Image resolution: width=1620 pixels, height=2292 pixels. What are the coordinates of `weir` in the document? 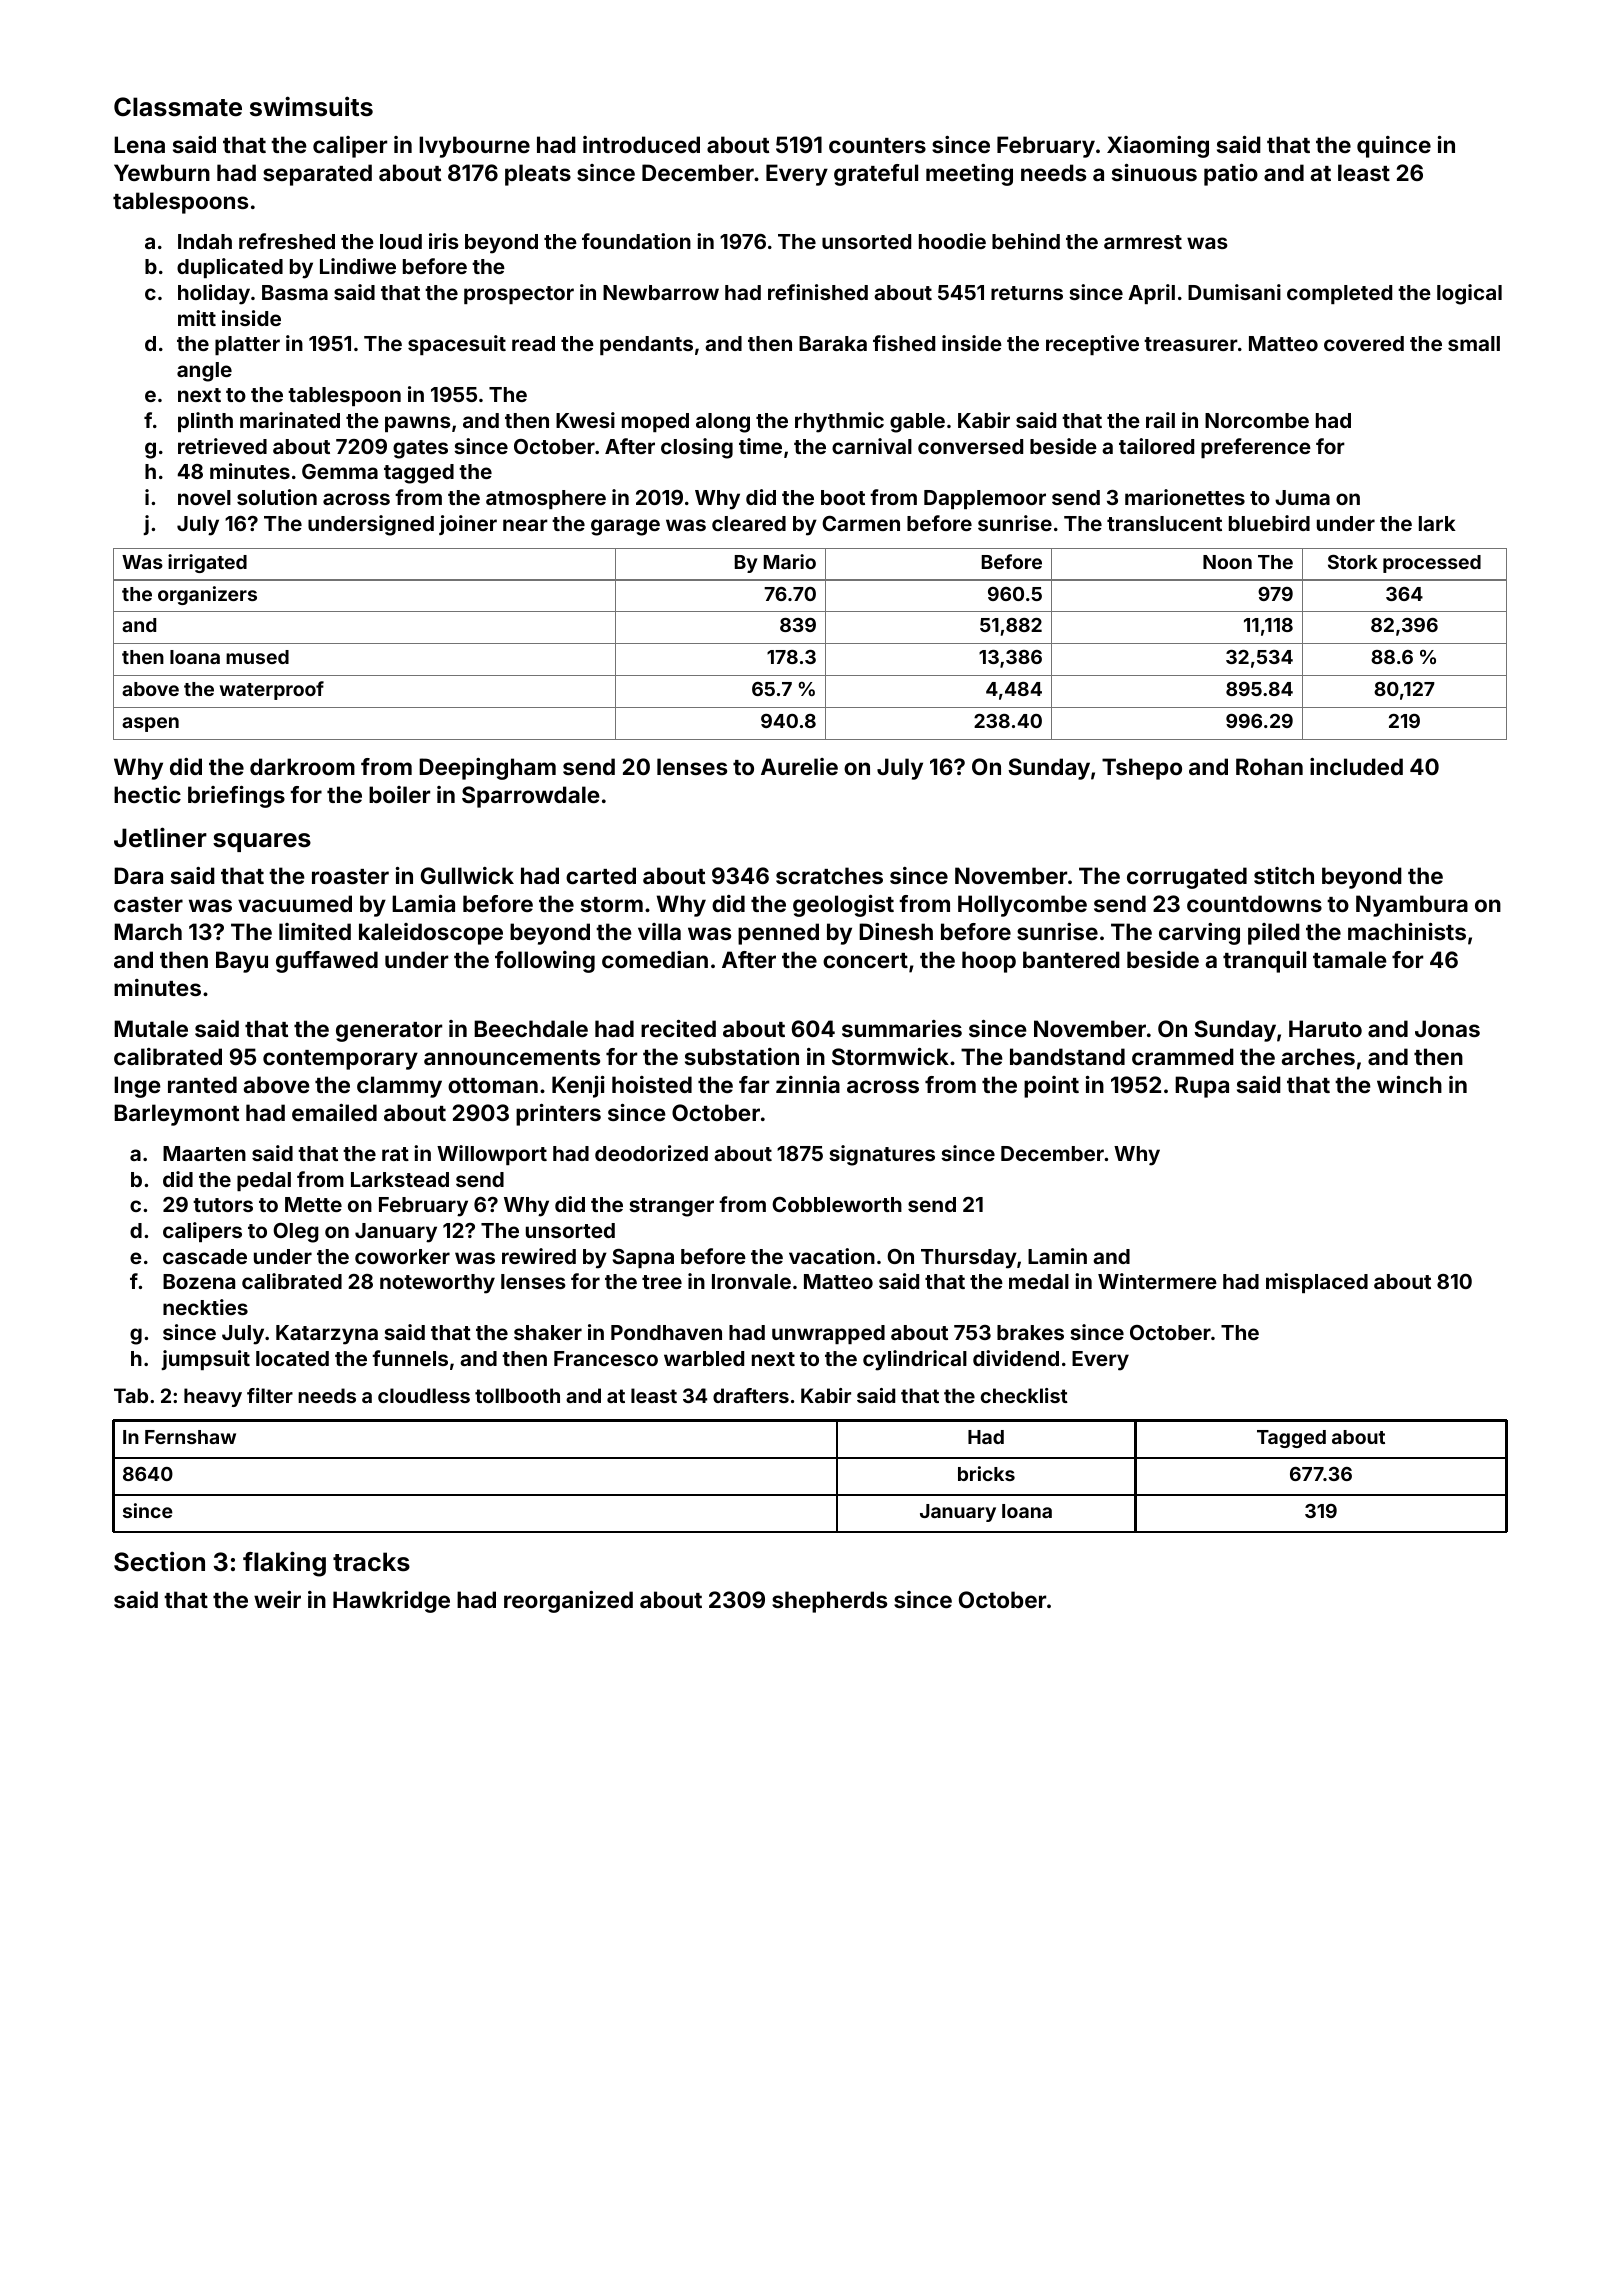 It's located at (277, 1599).
